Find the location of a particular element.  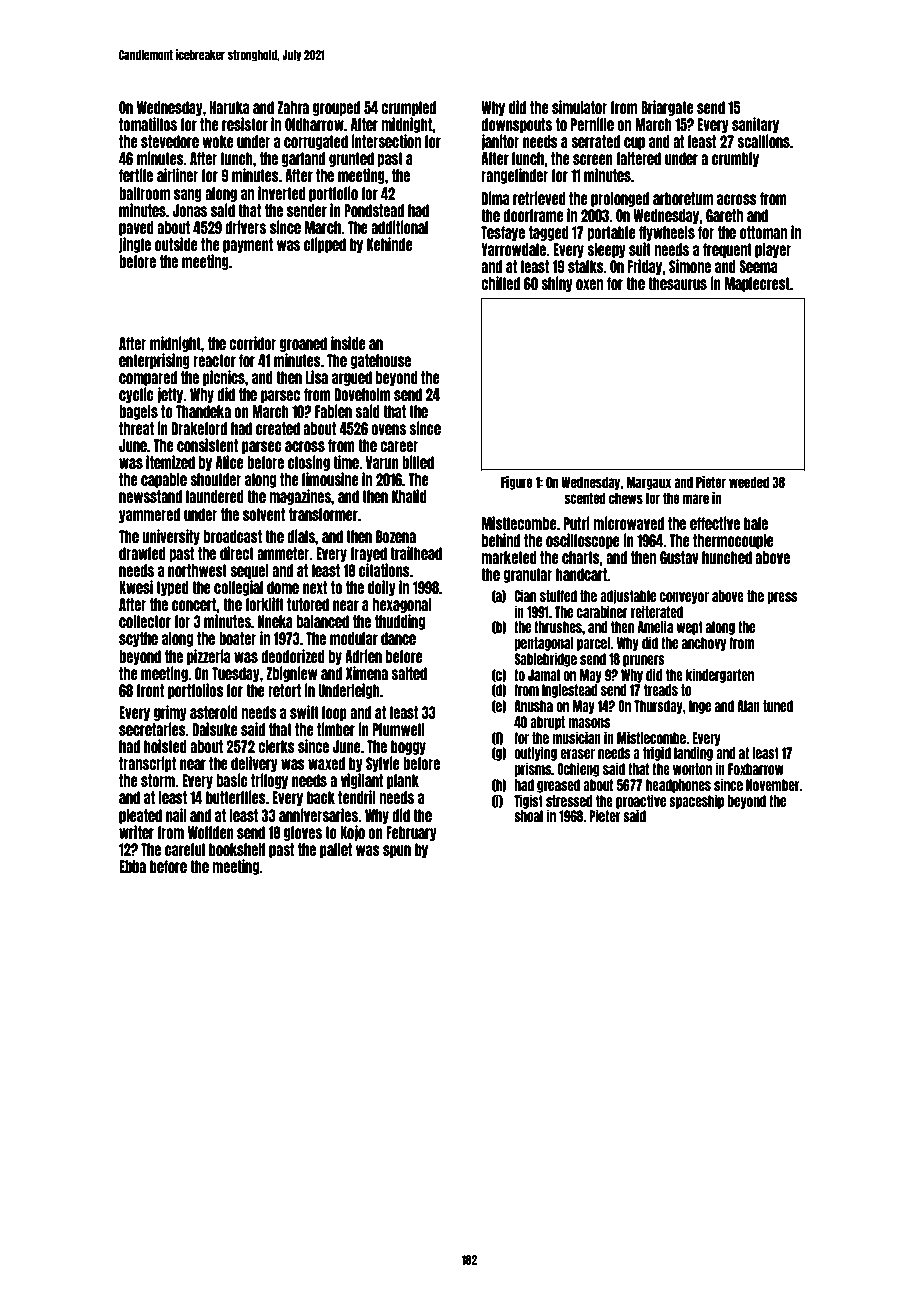

Anusha is located at coordinates (533, 706).
